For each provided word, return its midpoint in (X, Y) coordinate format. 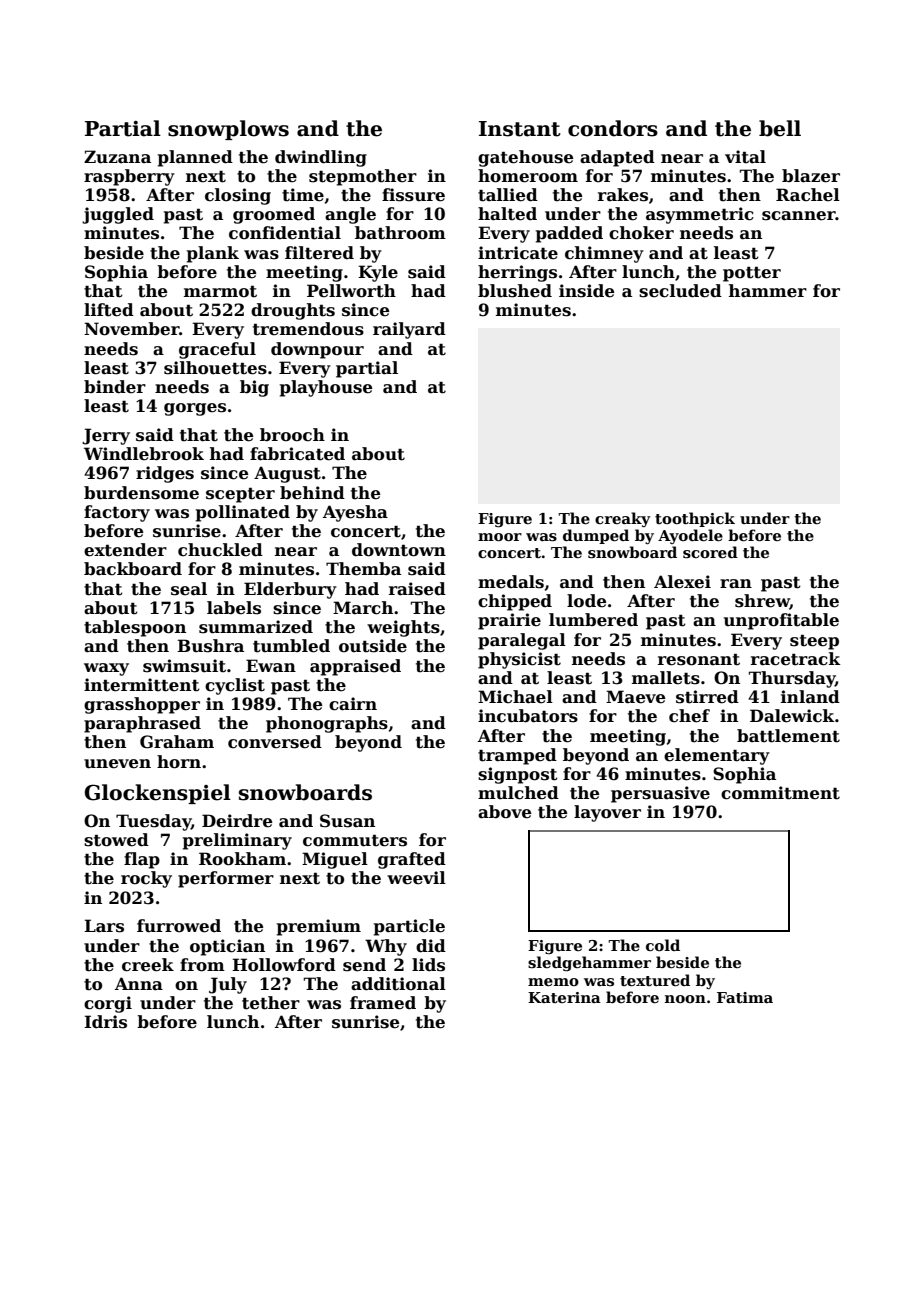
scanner (799, 216)
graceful (217, 350)
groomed (274, 215)
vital (745, 157)
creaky (623, 519)
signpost (518, 775)
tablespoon (135, 628)
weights (403, 628)
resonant (699, 659)
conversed (275, 742)
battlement (788, 736)
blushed (515, 291)
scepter (240, 495)
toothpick (695, 519)
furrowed (179, 926)
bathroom (400, 233)
